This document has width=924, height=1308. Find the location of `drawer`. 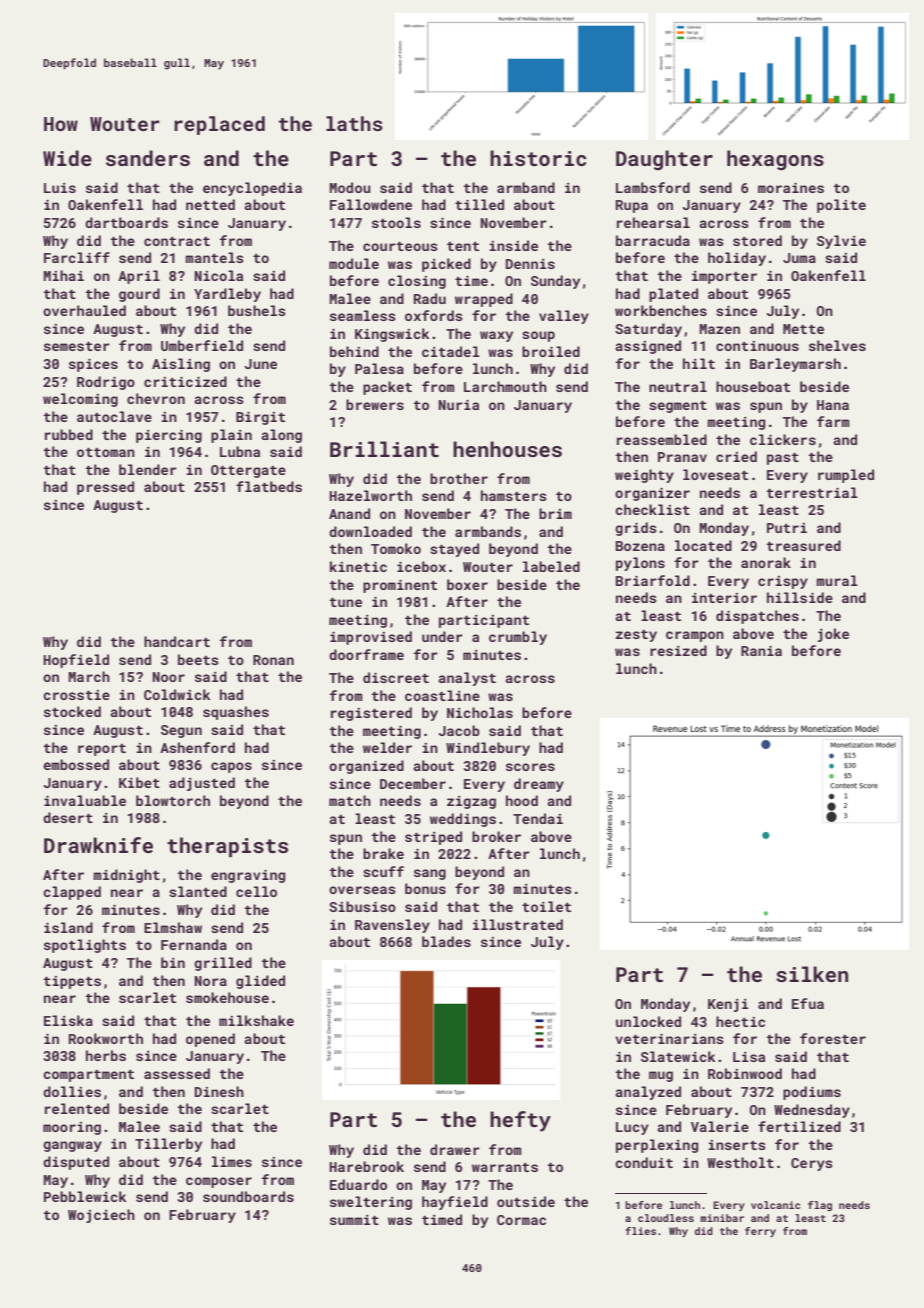

drawer is located at coordinates (455, 1149).
